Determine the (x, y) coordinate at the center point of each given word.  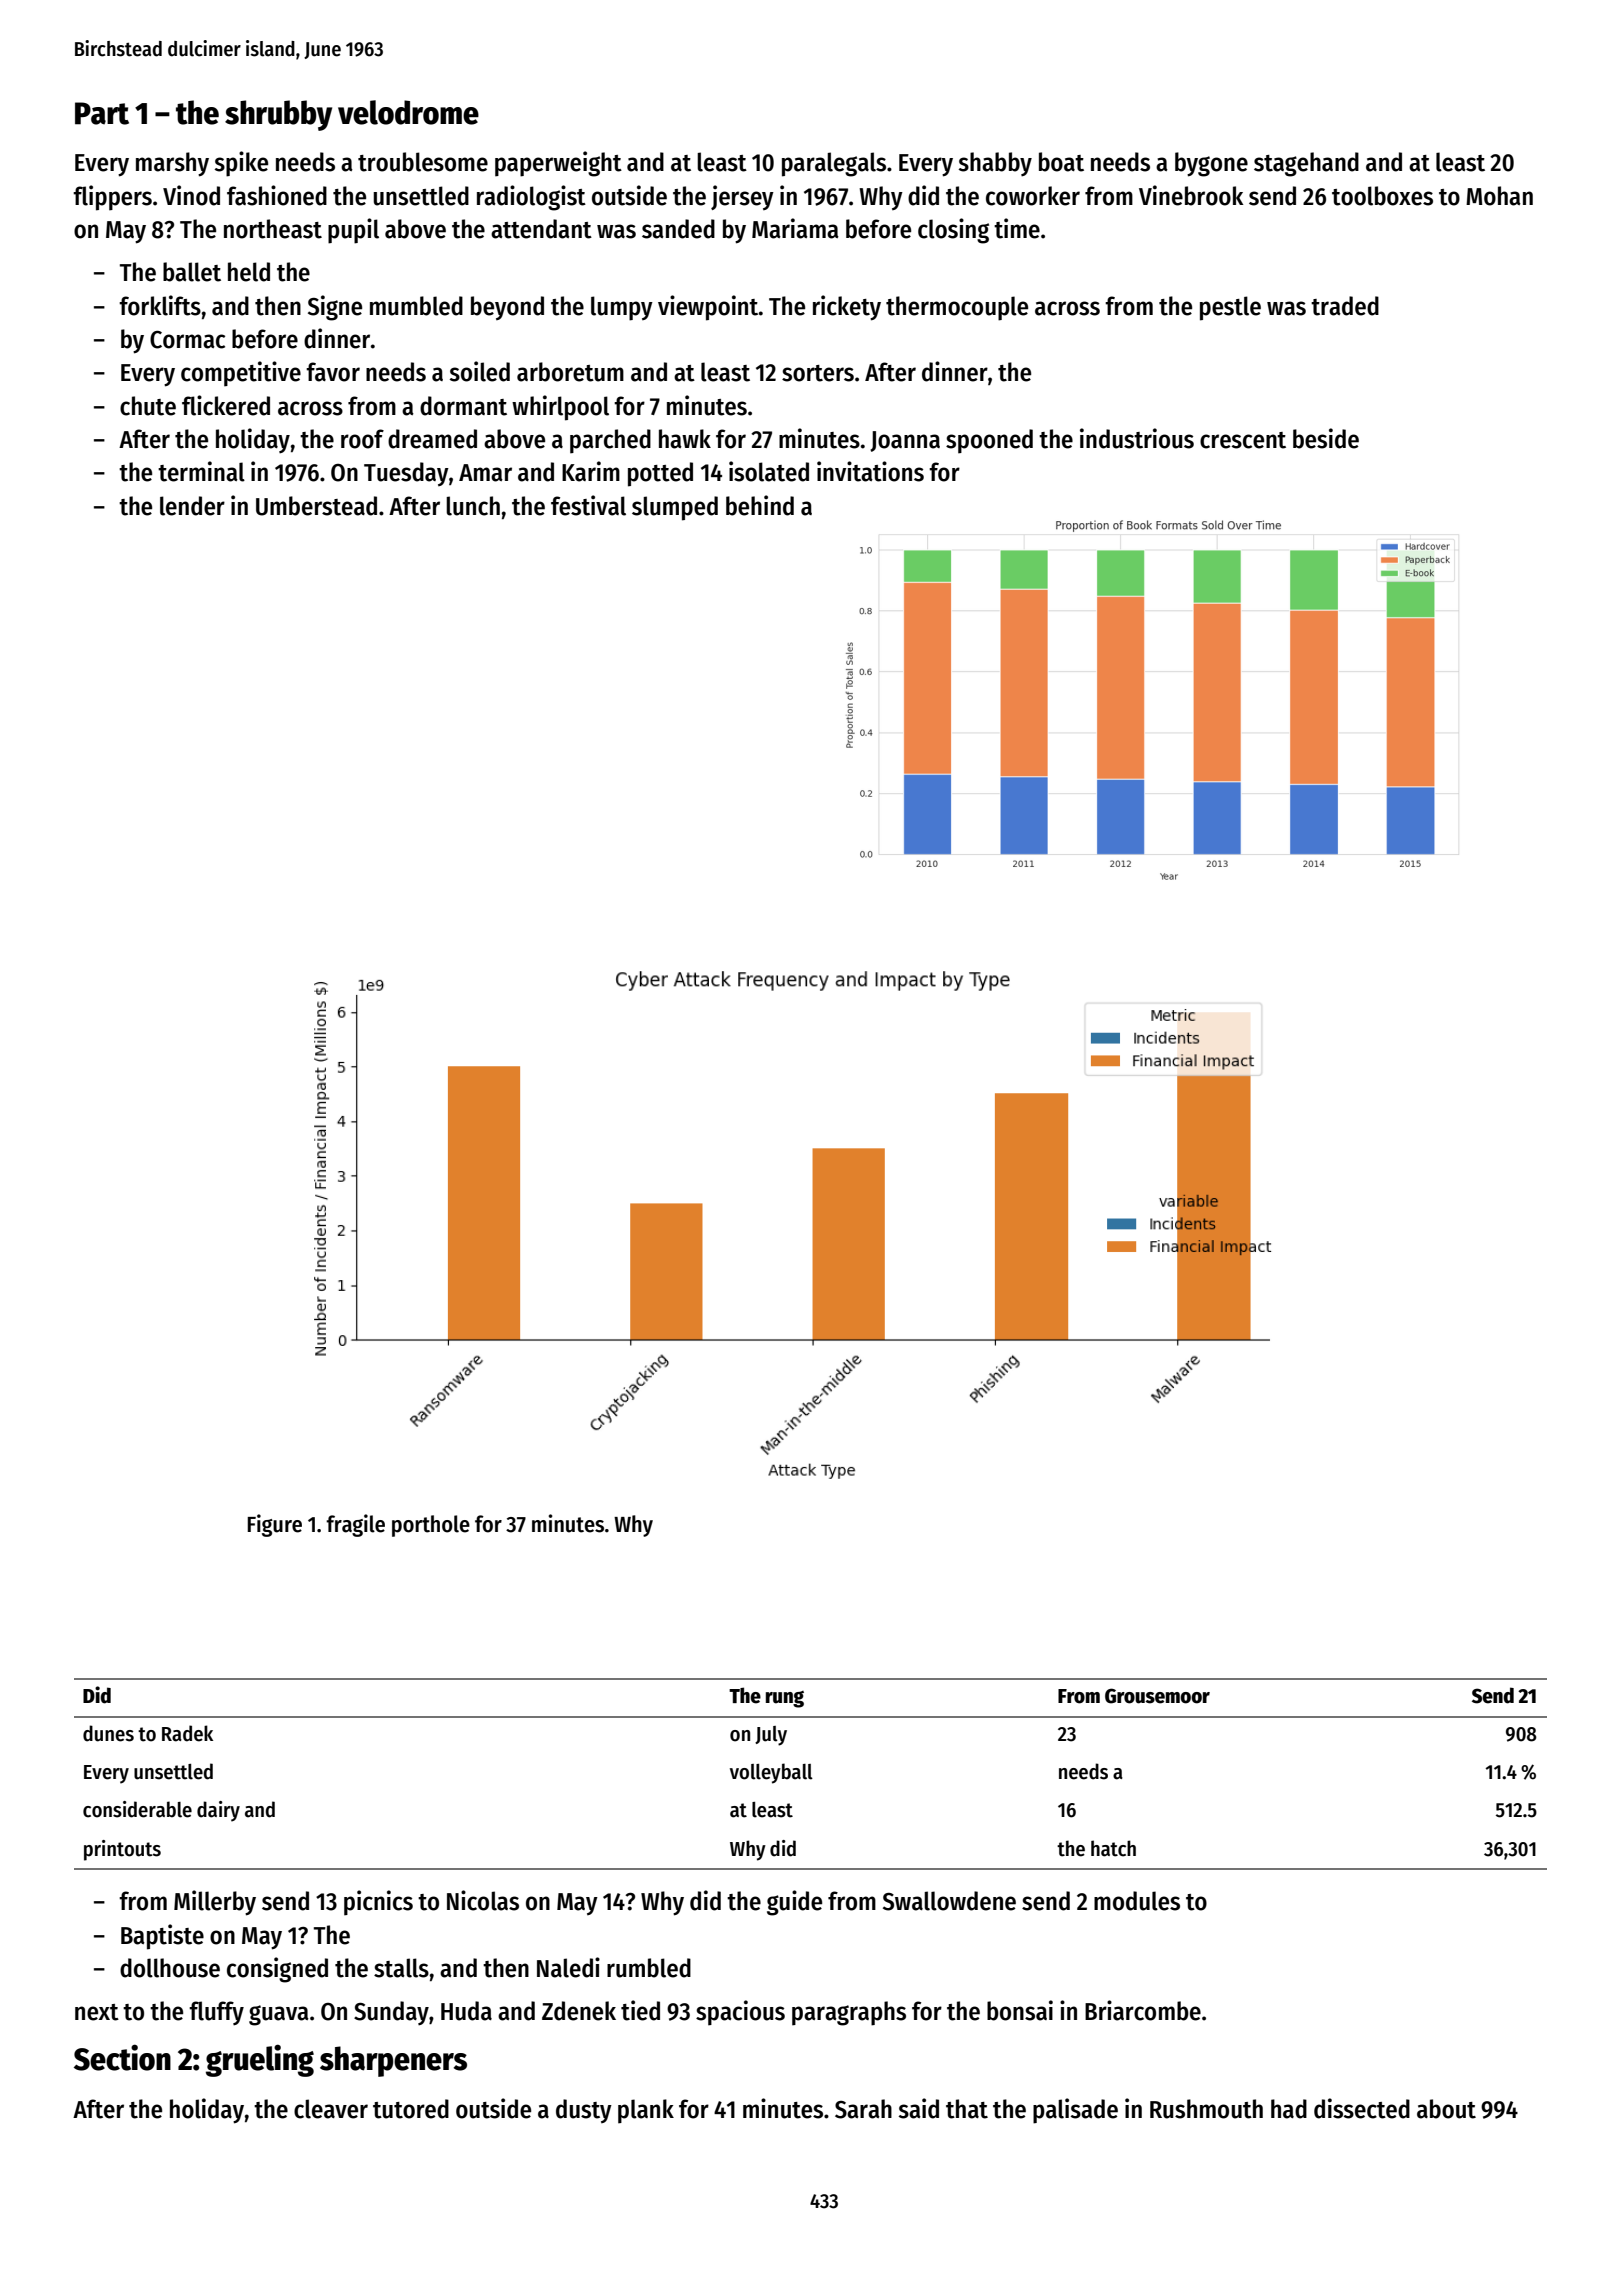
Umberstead (316, 506)
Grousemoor (1157, 1696)
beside (1326, 438)
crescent (1243, 440)
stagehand (1306, 164)
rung (785, 1699)
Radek (187, 1733)
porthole (431, 1526)
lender (192, 506)
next (97, 2012)
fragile (355, 1525)
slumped (675, 508)
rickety (847, 308)
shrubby (278, 115)
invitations (870, 471)
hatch (1113, 1848)
